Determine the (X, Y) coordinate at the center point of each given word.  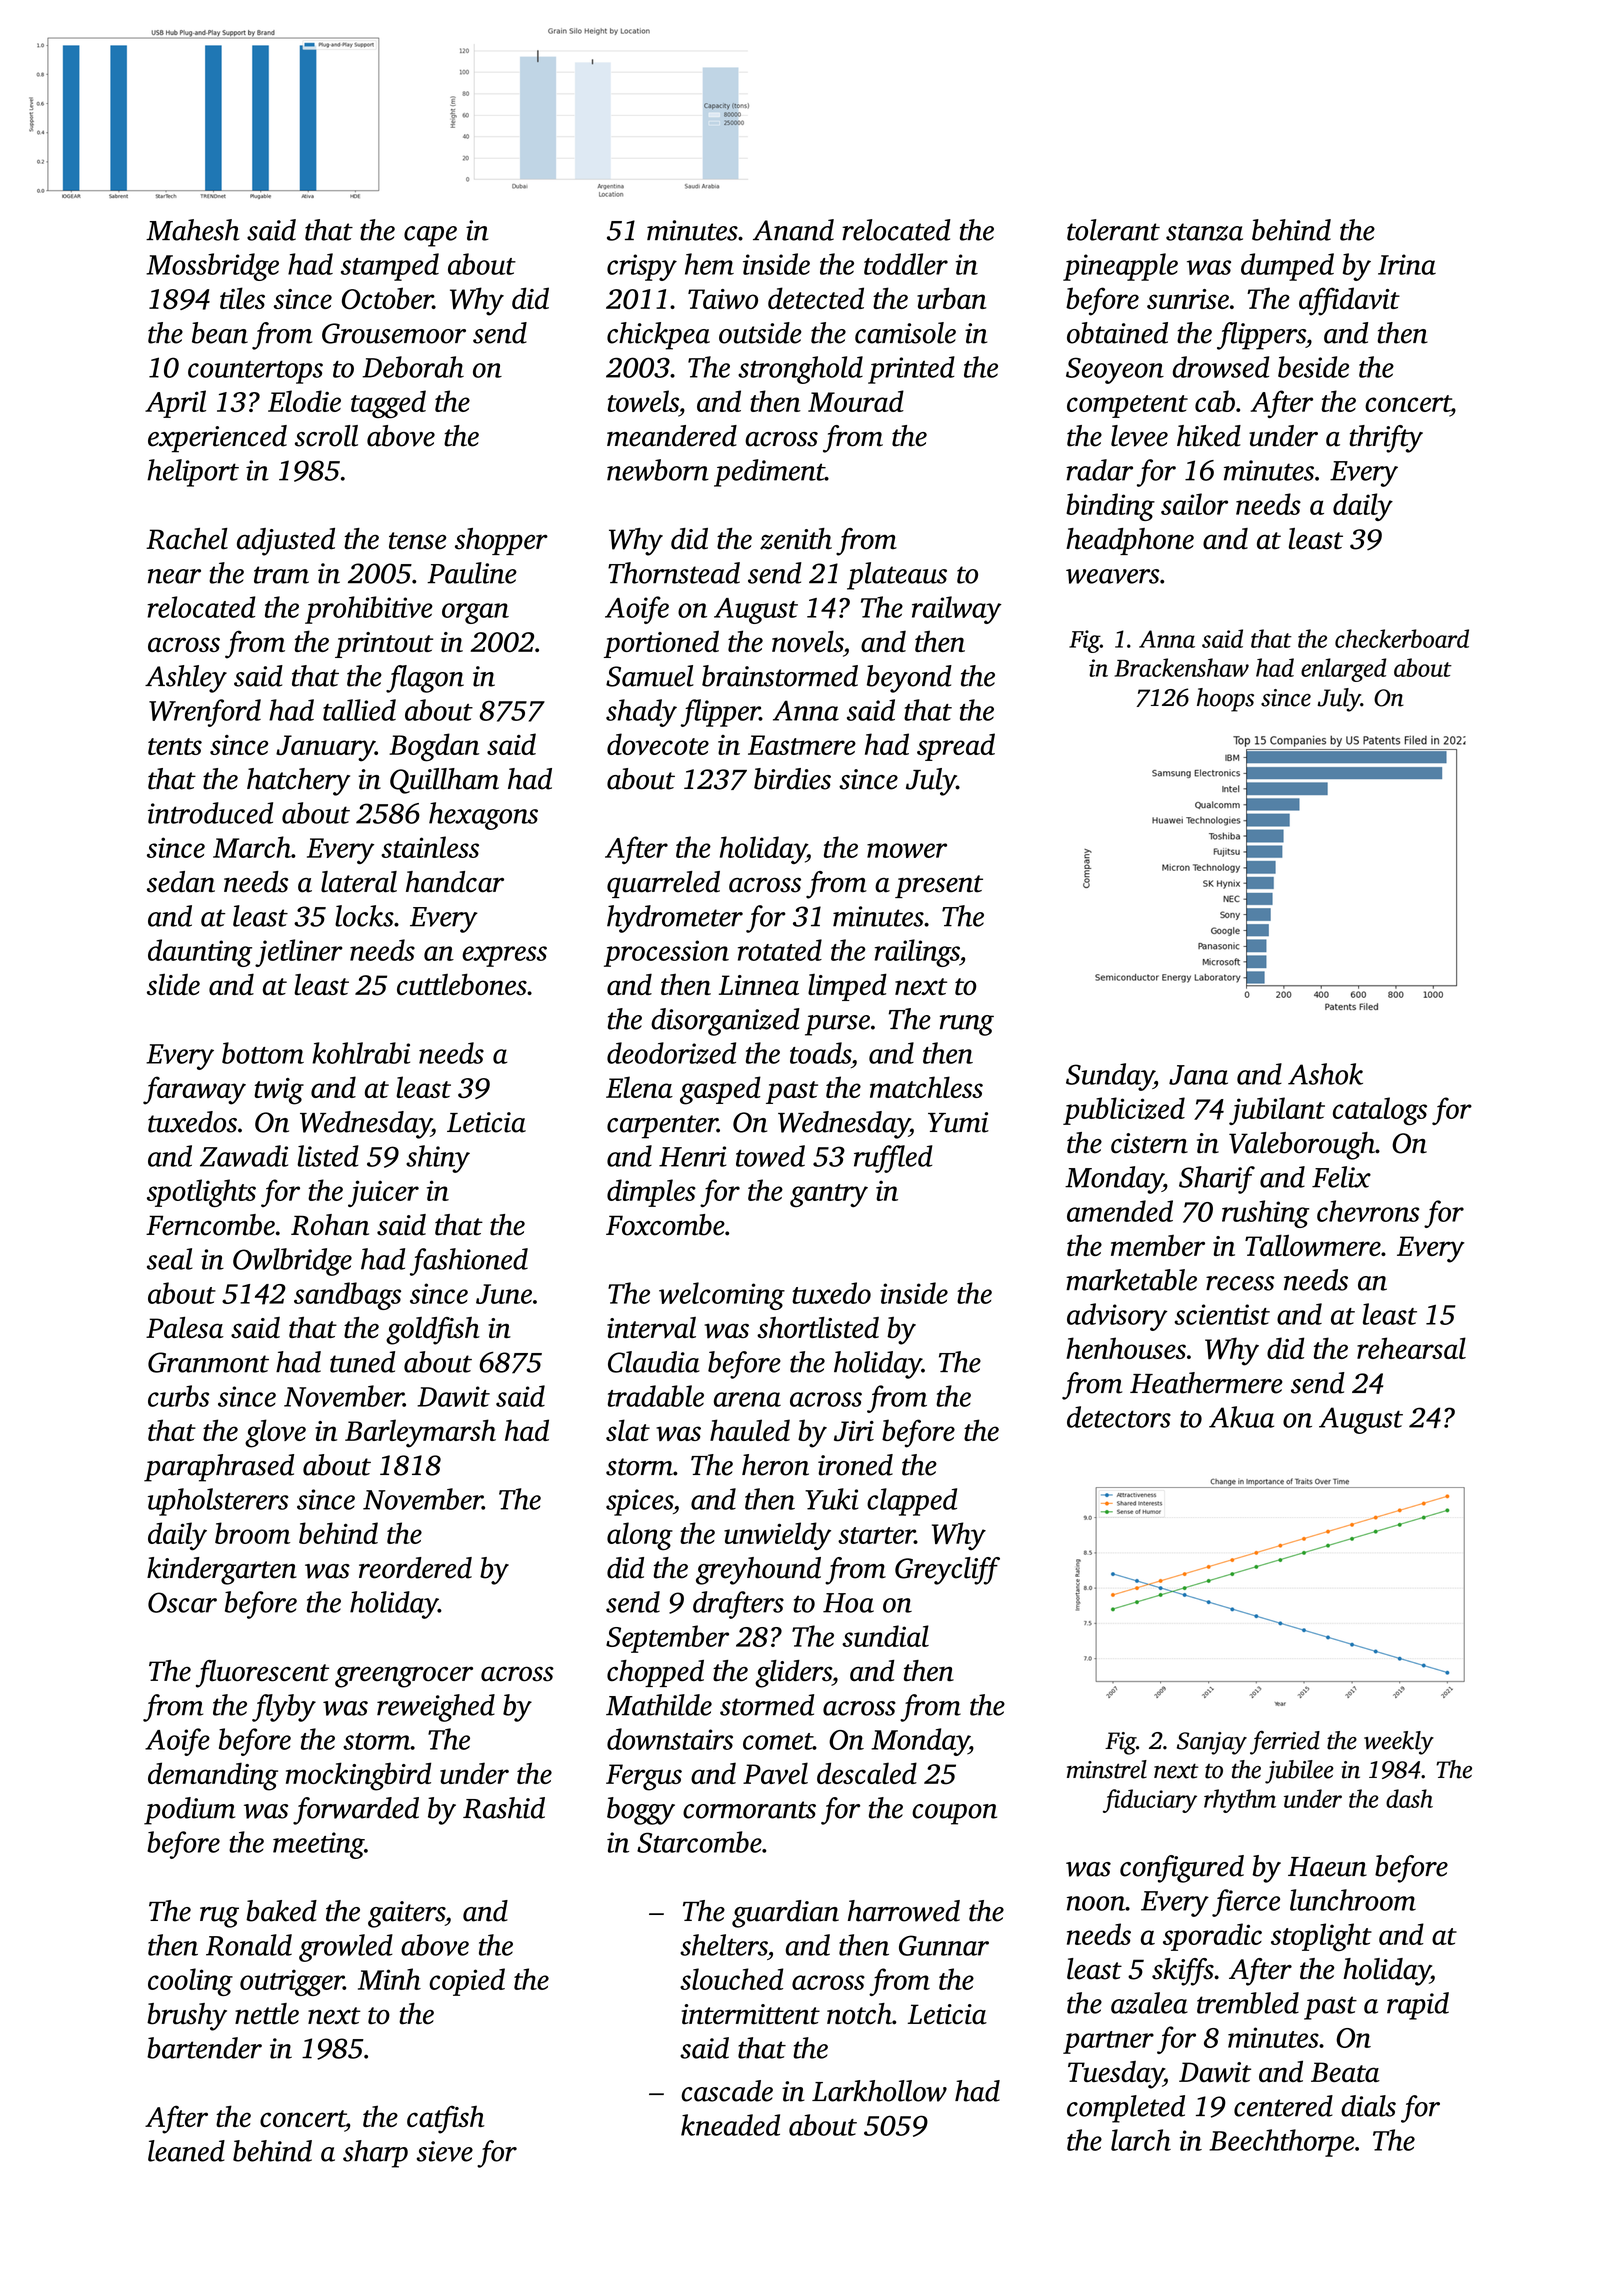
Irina (1407, 264)
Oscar (182, 1602)
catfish (446, 2120)
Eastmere (802, 745)
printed (911, 370)
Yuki (831, 1499)
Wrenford (205, 713)
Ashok (1325, 1074)
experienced (217, 439)
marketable (1131, 1280)
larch (1141, 2140)
